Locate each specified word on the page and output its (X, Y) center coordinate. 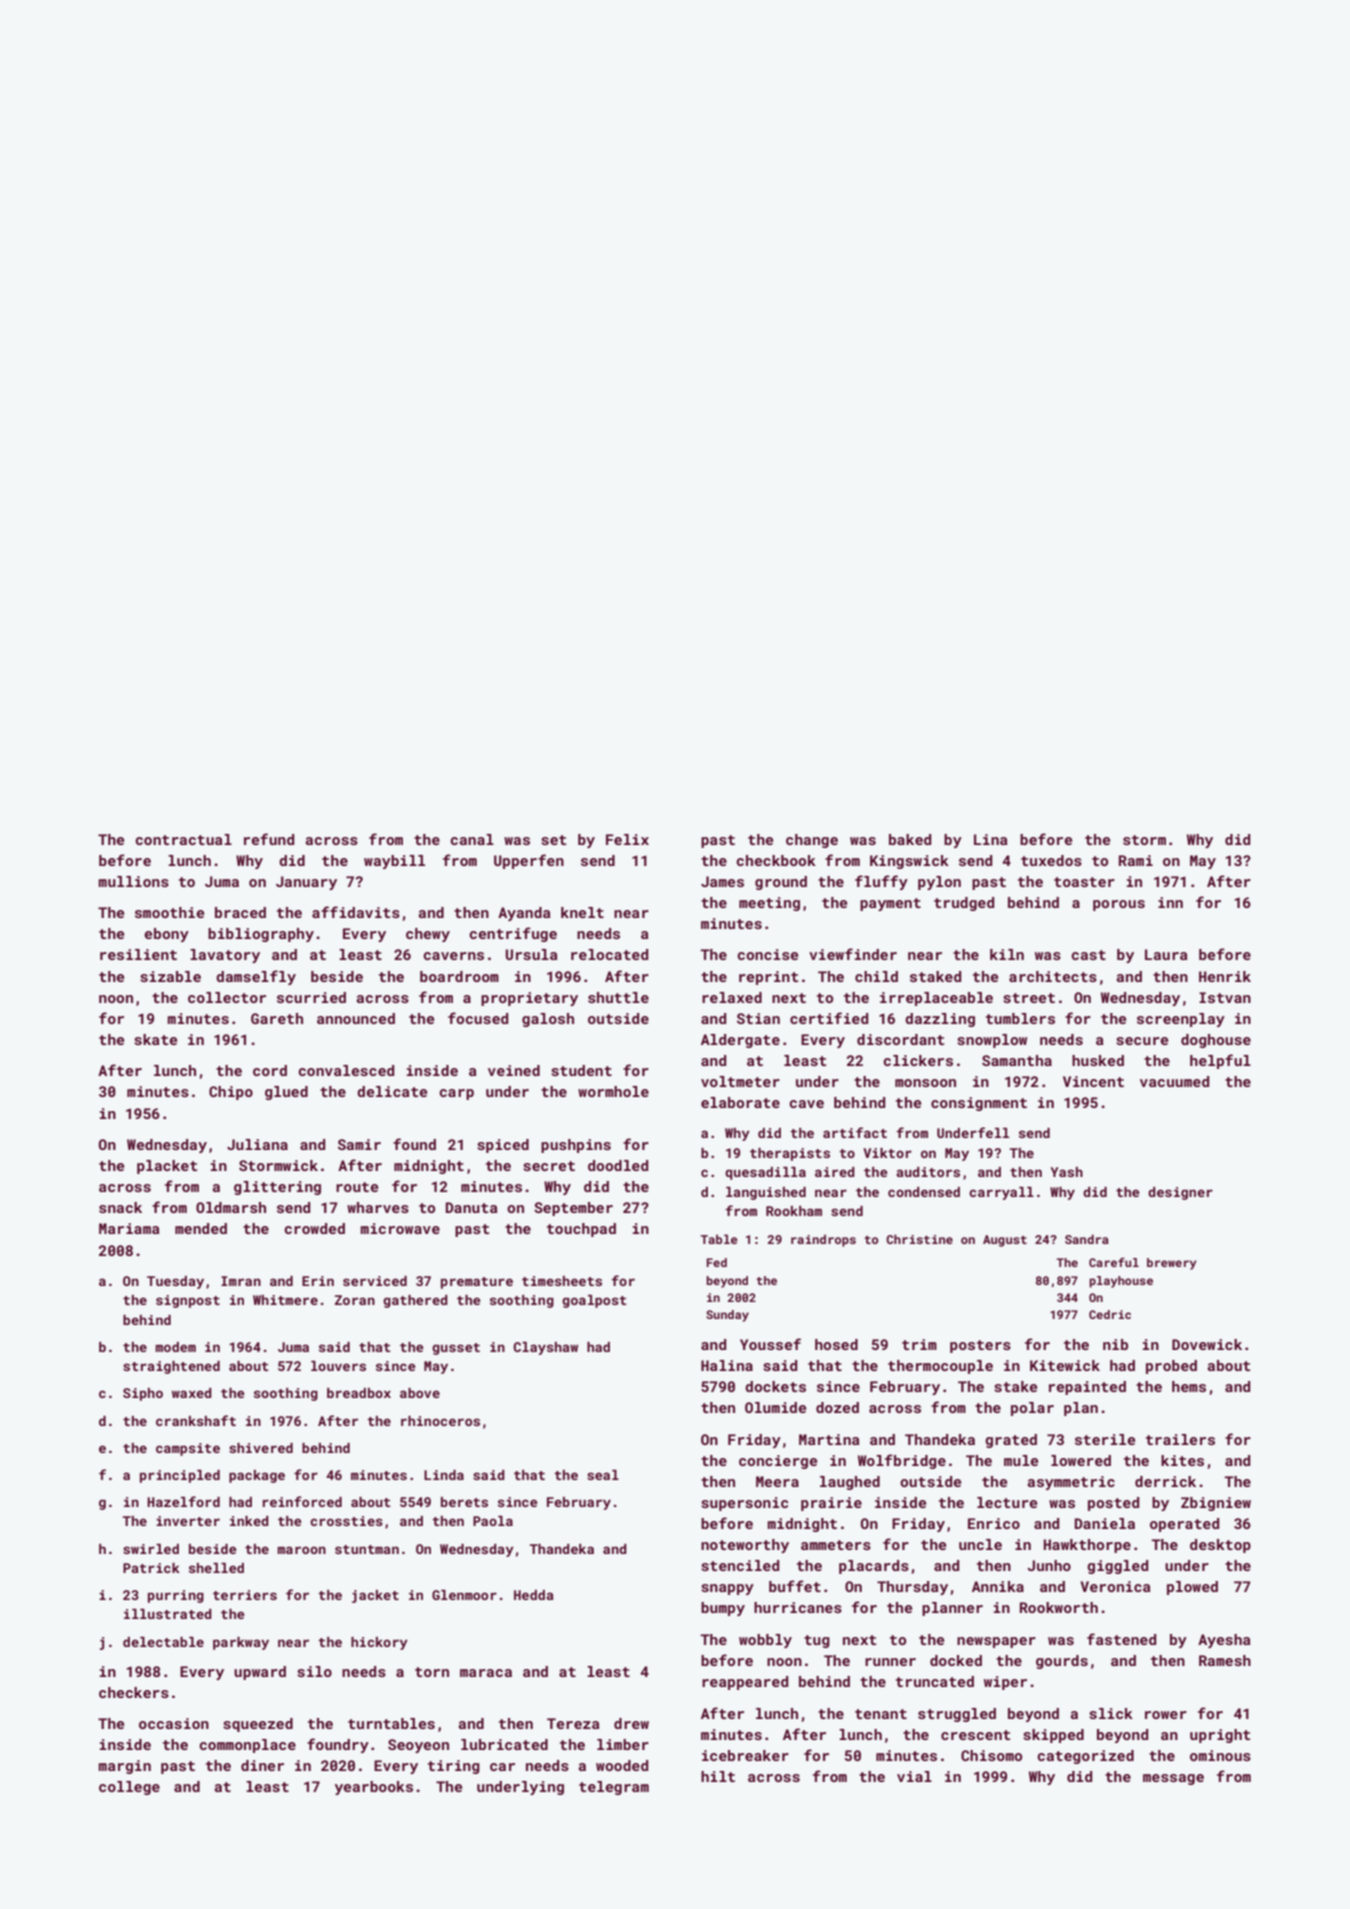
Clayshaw (545, 1348)
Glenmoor (464, 1595)
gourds (1062, 1662)
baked (910, 839)
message (1173, 1779)
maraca (486, 1673)
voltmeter (740, 1081)
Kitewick (1065, 1365)
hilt (718, 1776)
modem (175, 1347)
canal (472, 839)
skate (155, 1039)
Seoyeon (418, 1746)
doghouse (1216, 1041)
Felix (627, 839)
